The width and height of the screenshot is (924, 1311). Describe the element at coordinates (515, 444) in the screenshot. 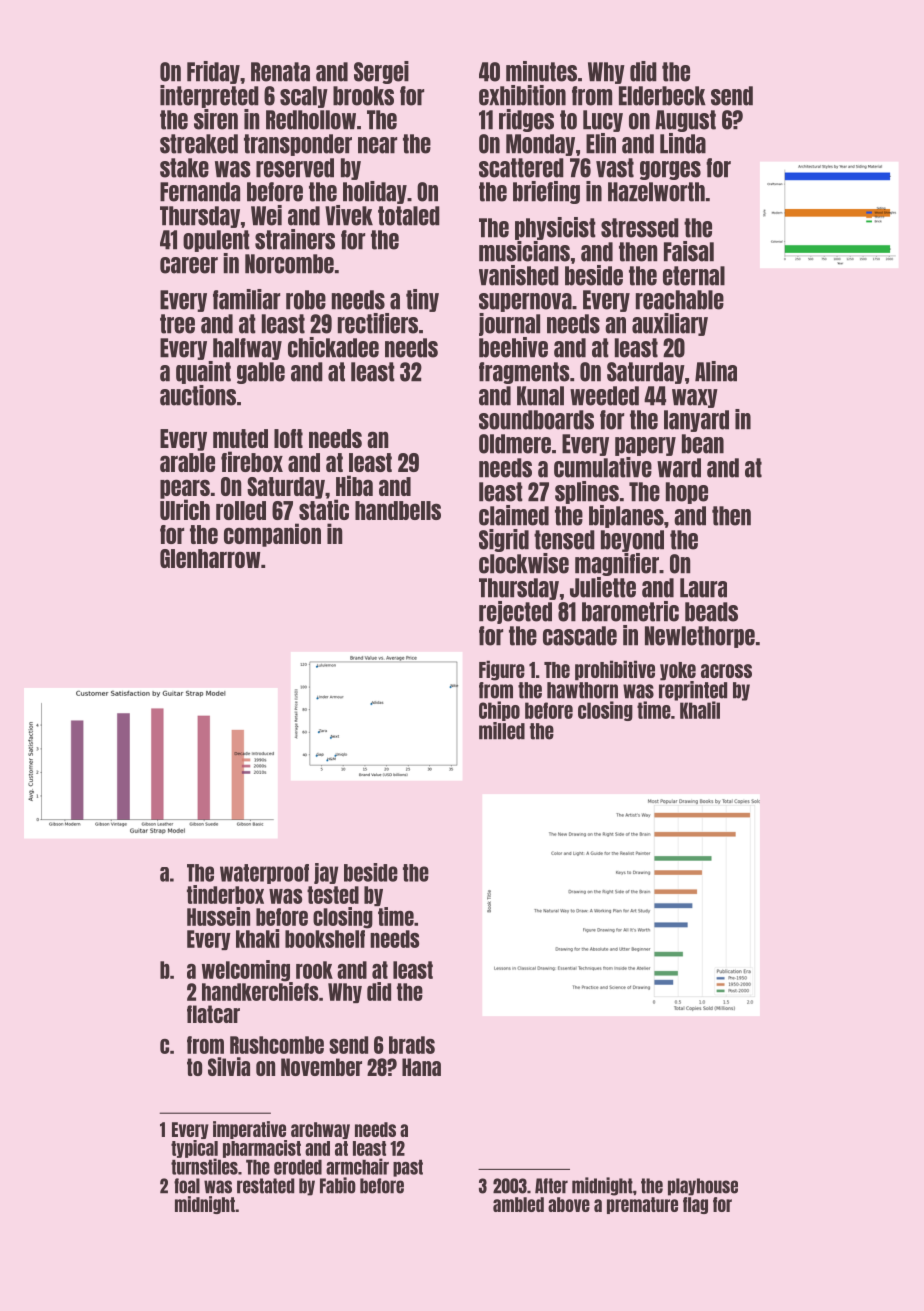

I see `Oldmere` at that location.
